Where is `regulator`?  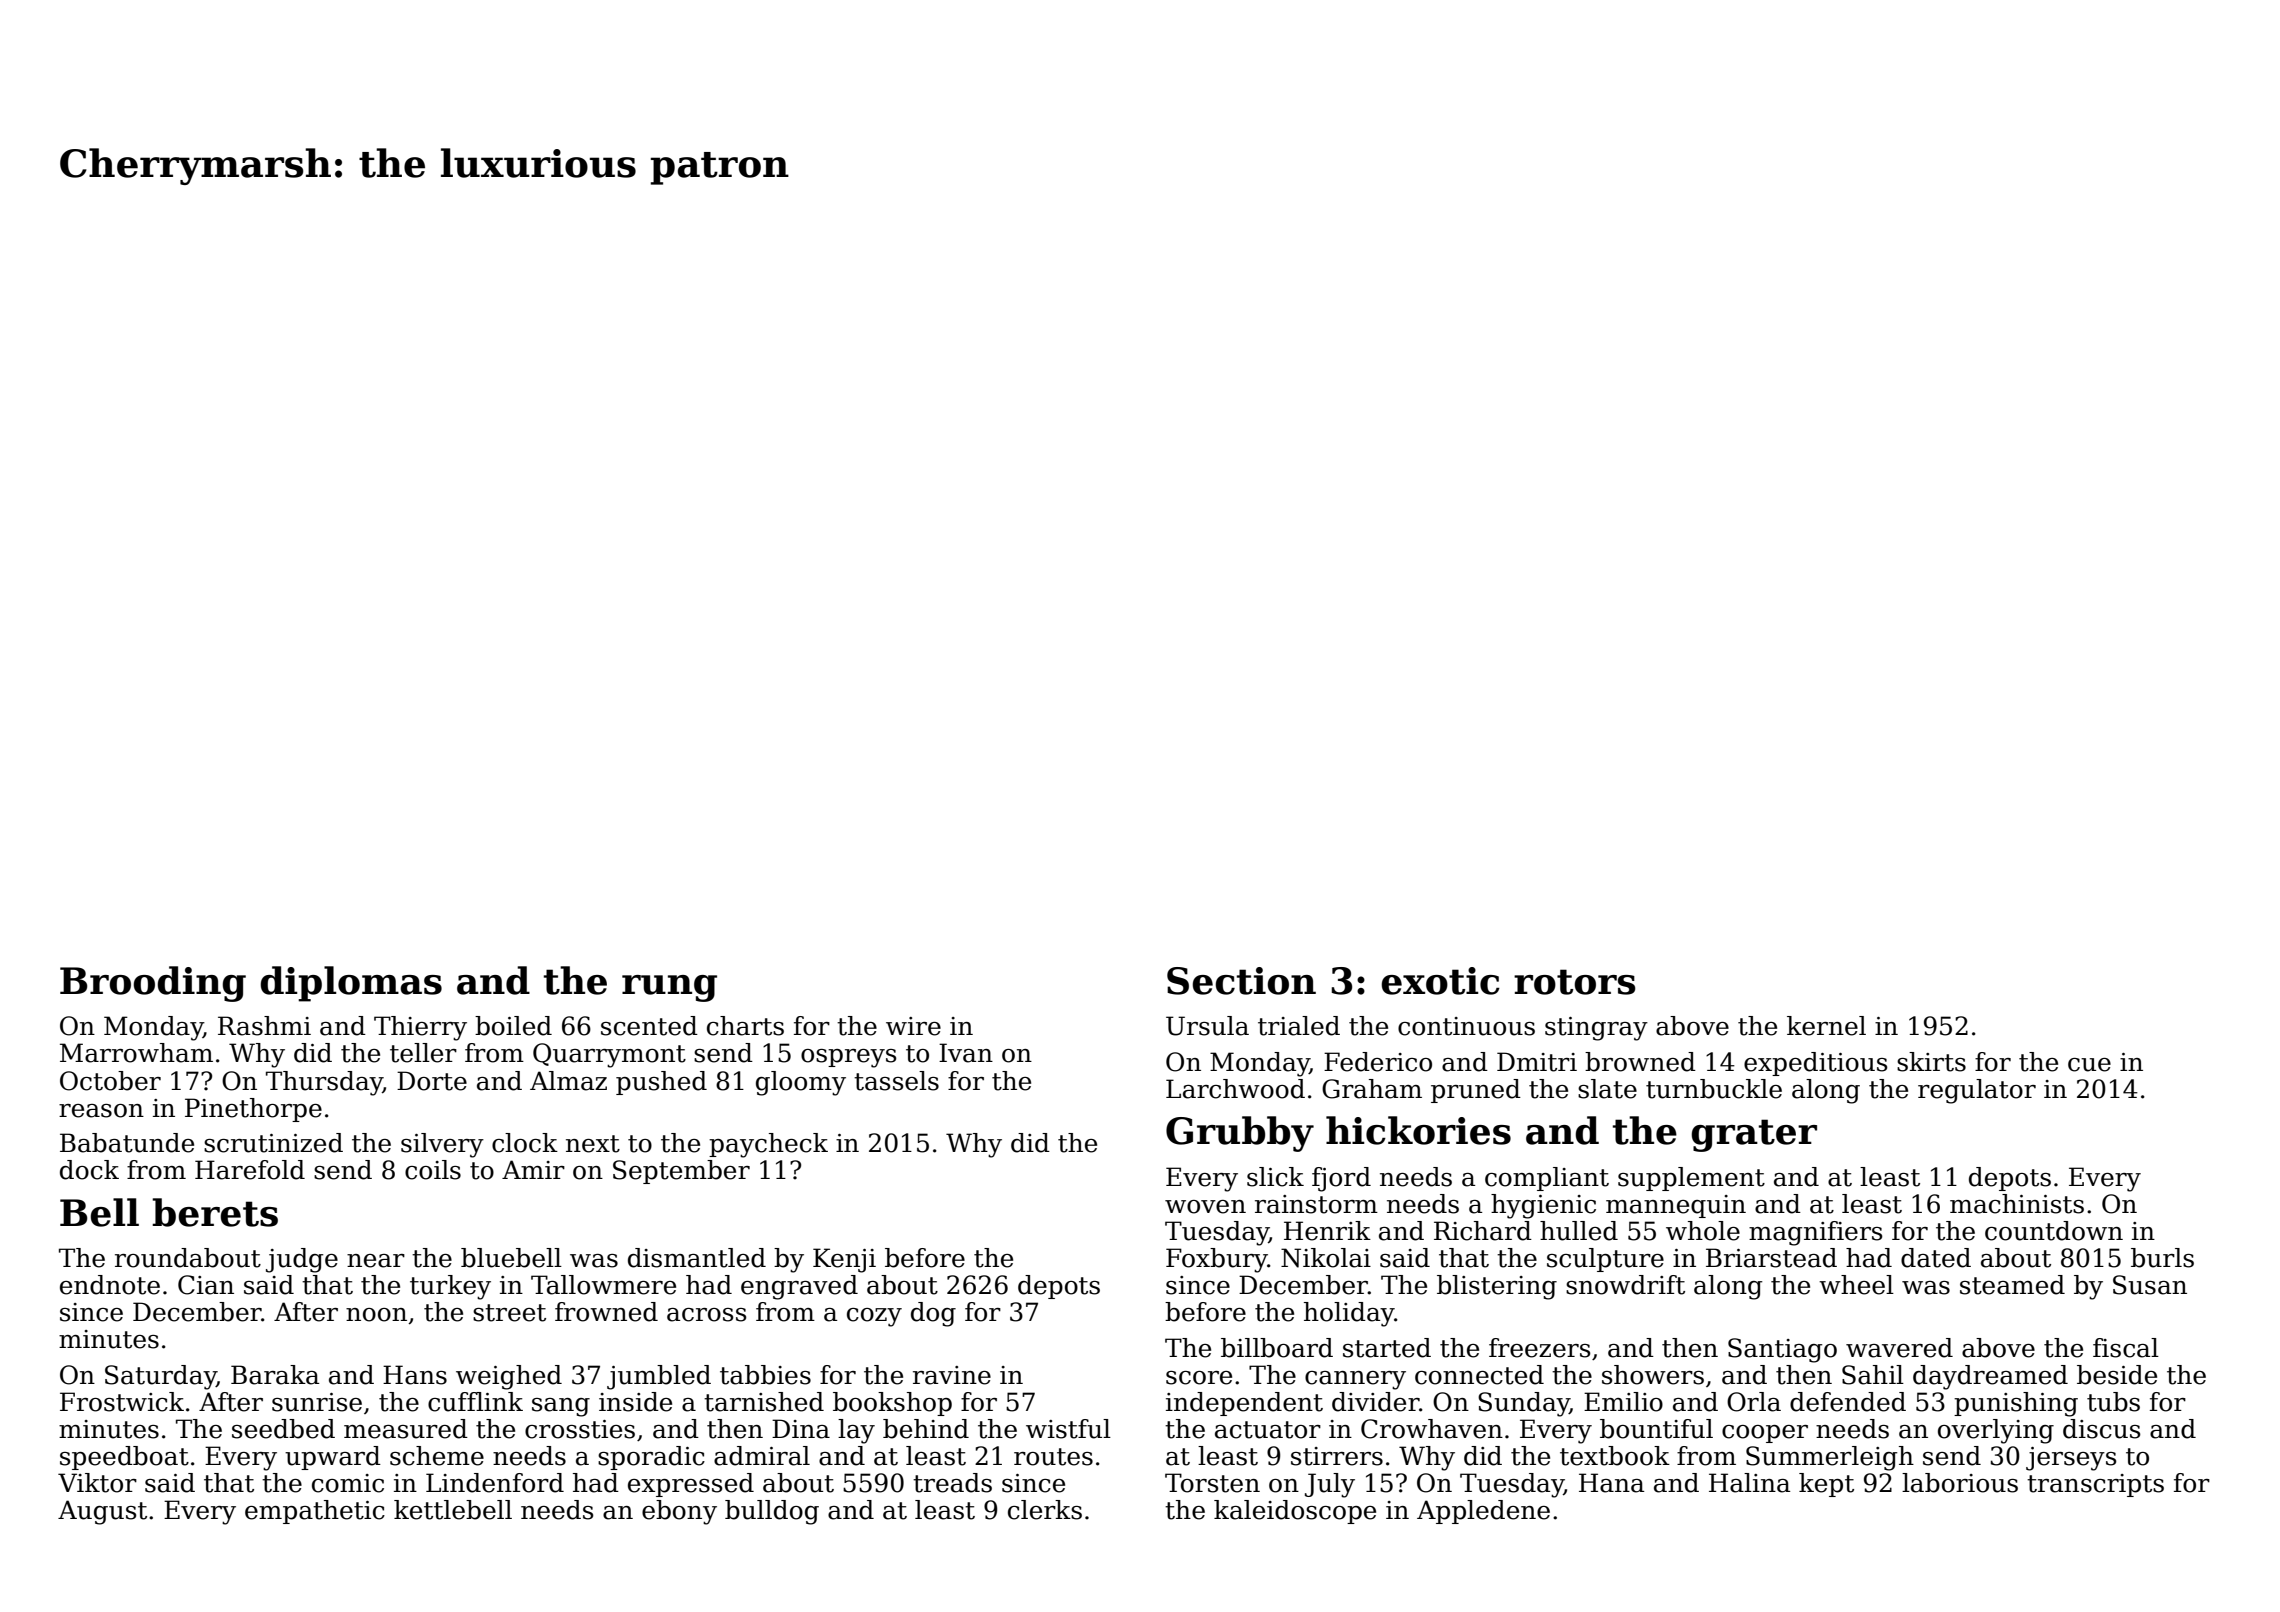 regulator is located at coordinates (1977, 1091).
